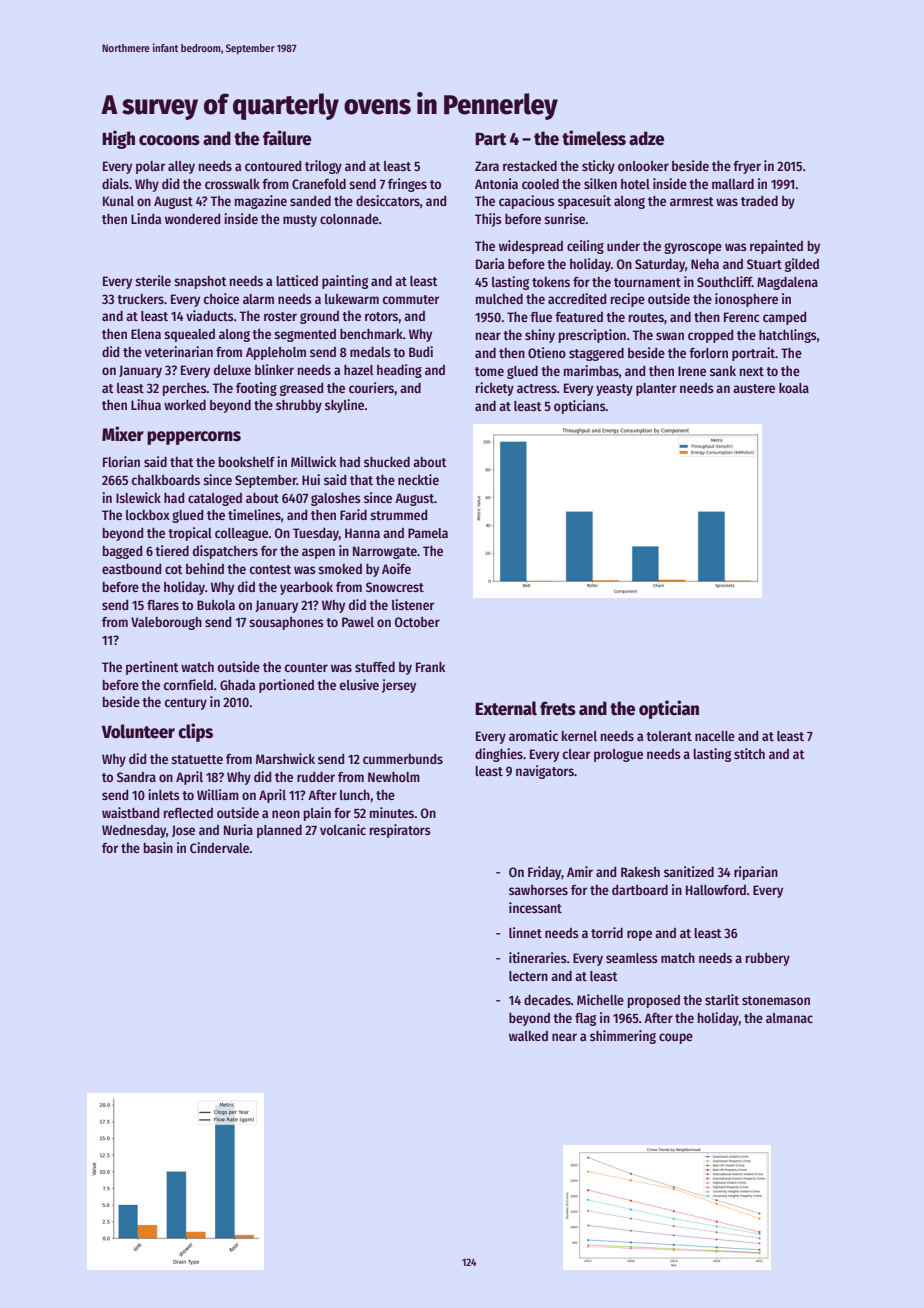  Describe the element at coordinates (413, 604) in the screenshot. I see `listener` at that location.
